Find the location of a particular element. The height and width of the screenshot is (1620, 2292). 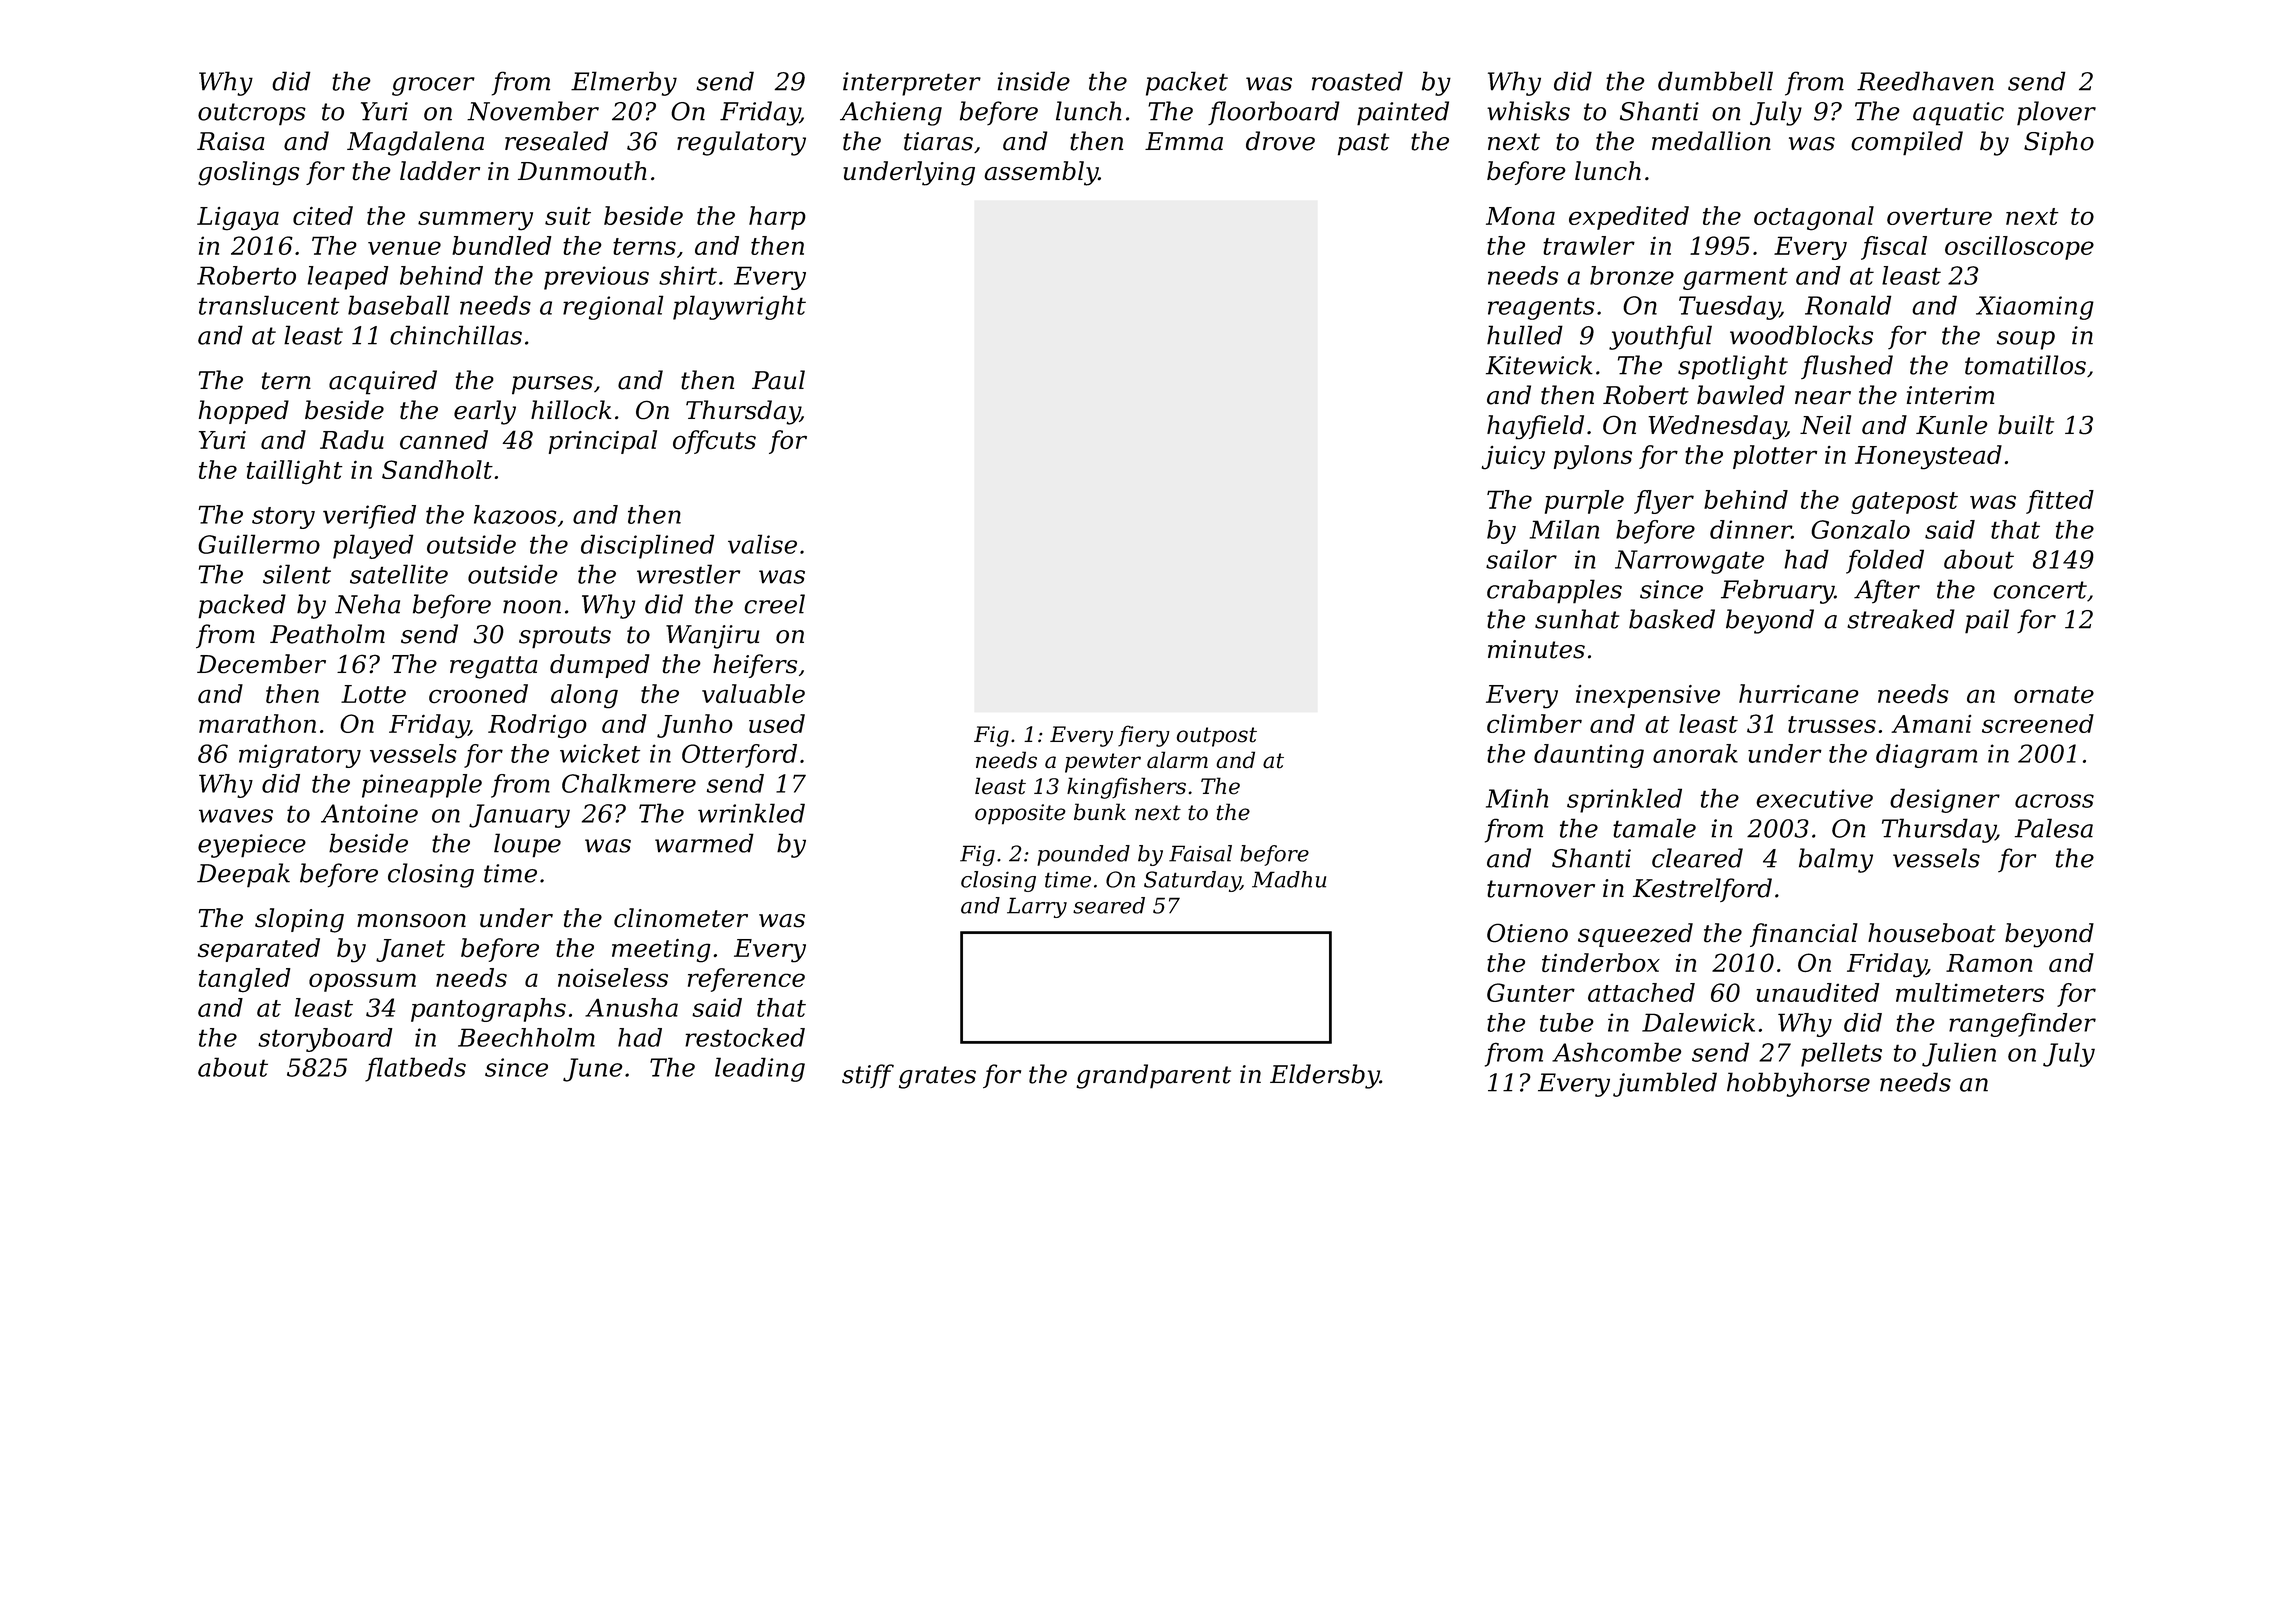

oscilloscope is located at coordinates (2019, 248).
